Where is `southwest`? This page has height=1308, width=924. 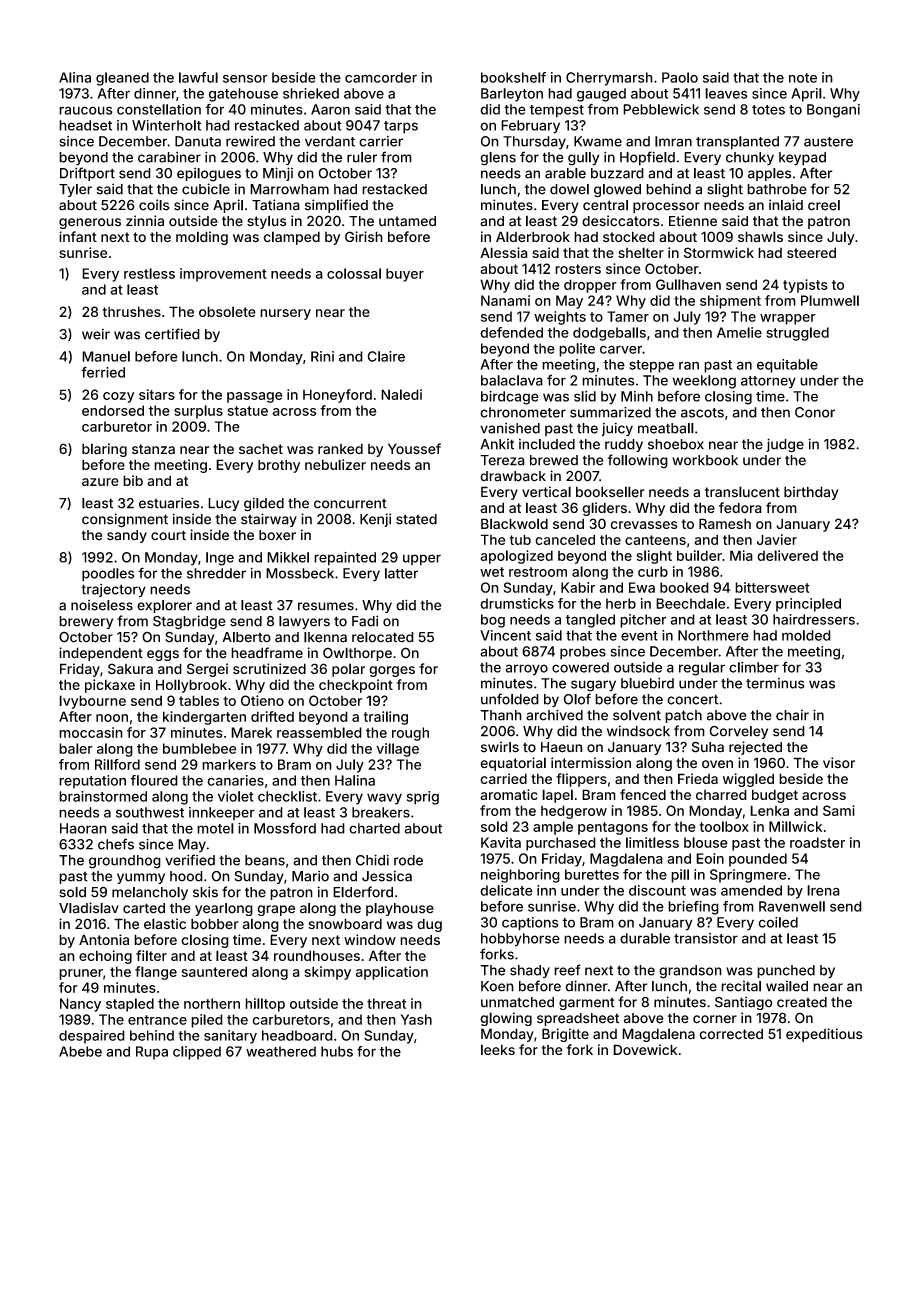
southwest is located at coordinates (150, 812).
